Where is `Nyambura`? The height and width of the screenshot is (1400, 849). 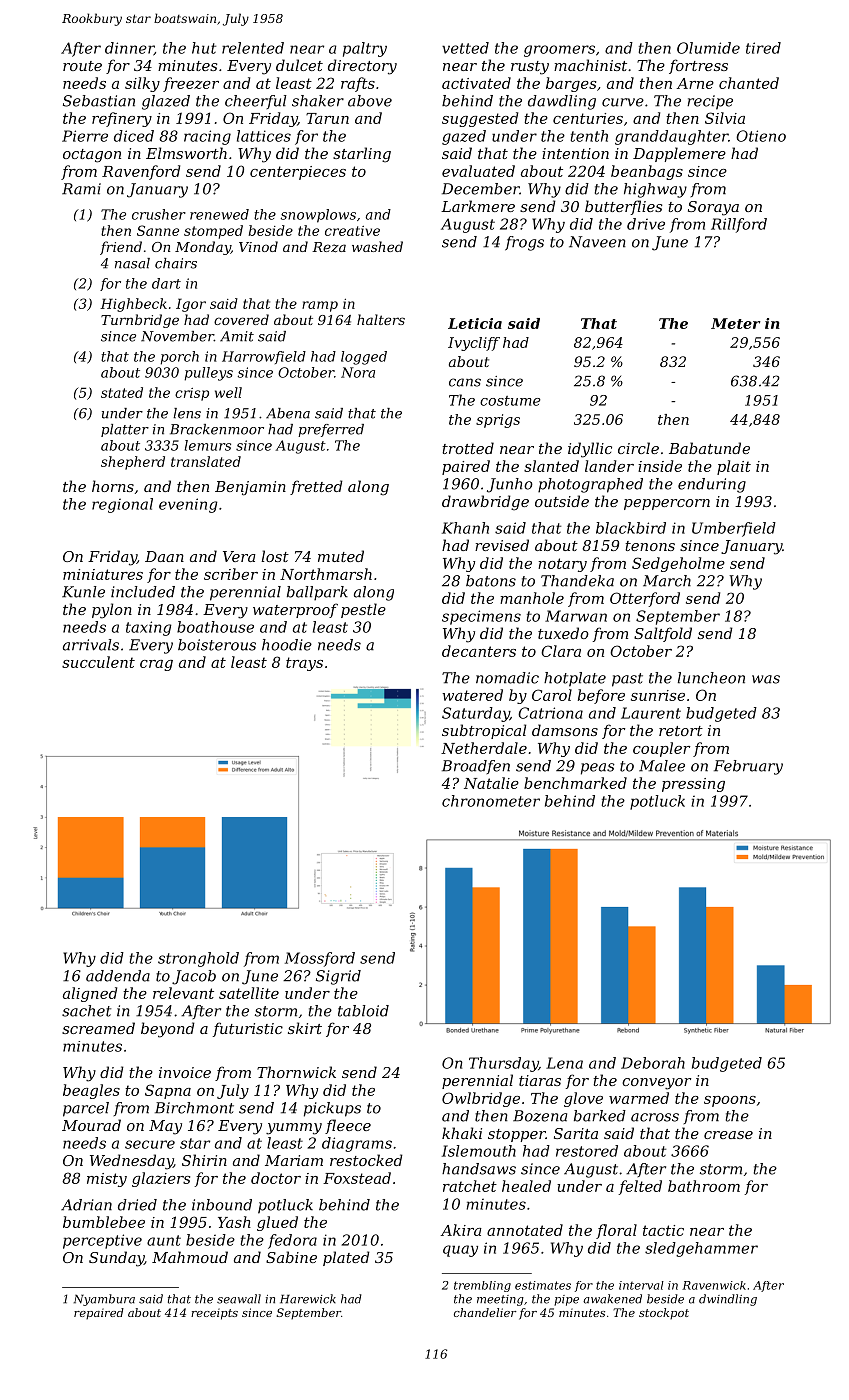 Nyambura is located at coordinates (104, 1300).
